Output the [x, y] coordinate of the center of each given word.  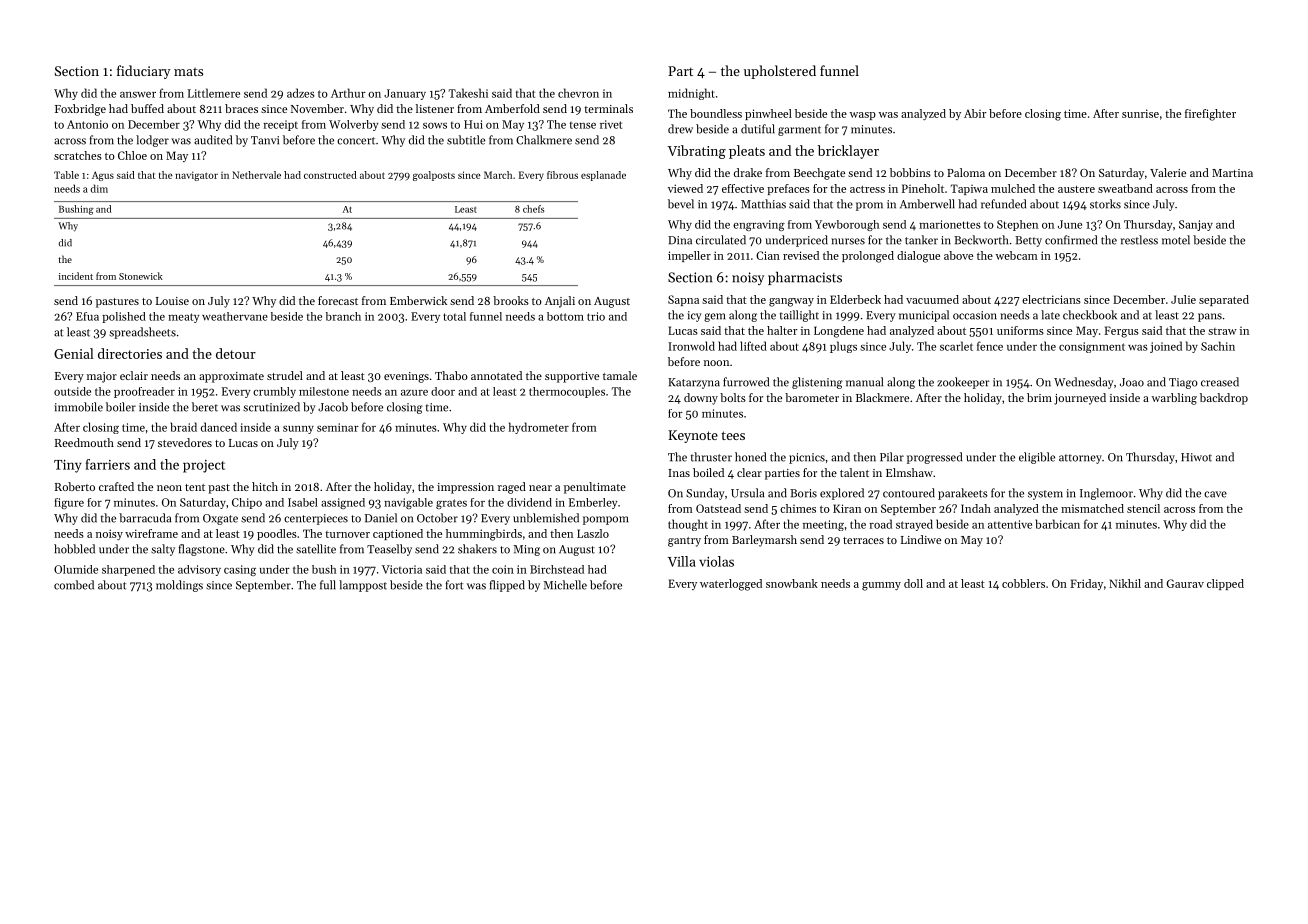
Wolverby [353, 125]
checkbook [1090, 315]
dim [99, 188]
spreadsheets [142, 333]
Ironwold [691, 346]
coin [503, 569]
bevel [681, 204]
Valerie [1168, 172]
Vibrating [696, 152]
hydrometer [539, 428]
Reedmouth [84, 442]
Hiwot [1196, 457]
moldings [179, 586]
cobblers [1023, 583]
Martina [1232, 173]
